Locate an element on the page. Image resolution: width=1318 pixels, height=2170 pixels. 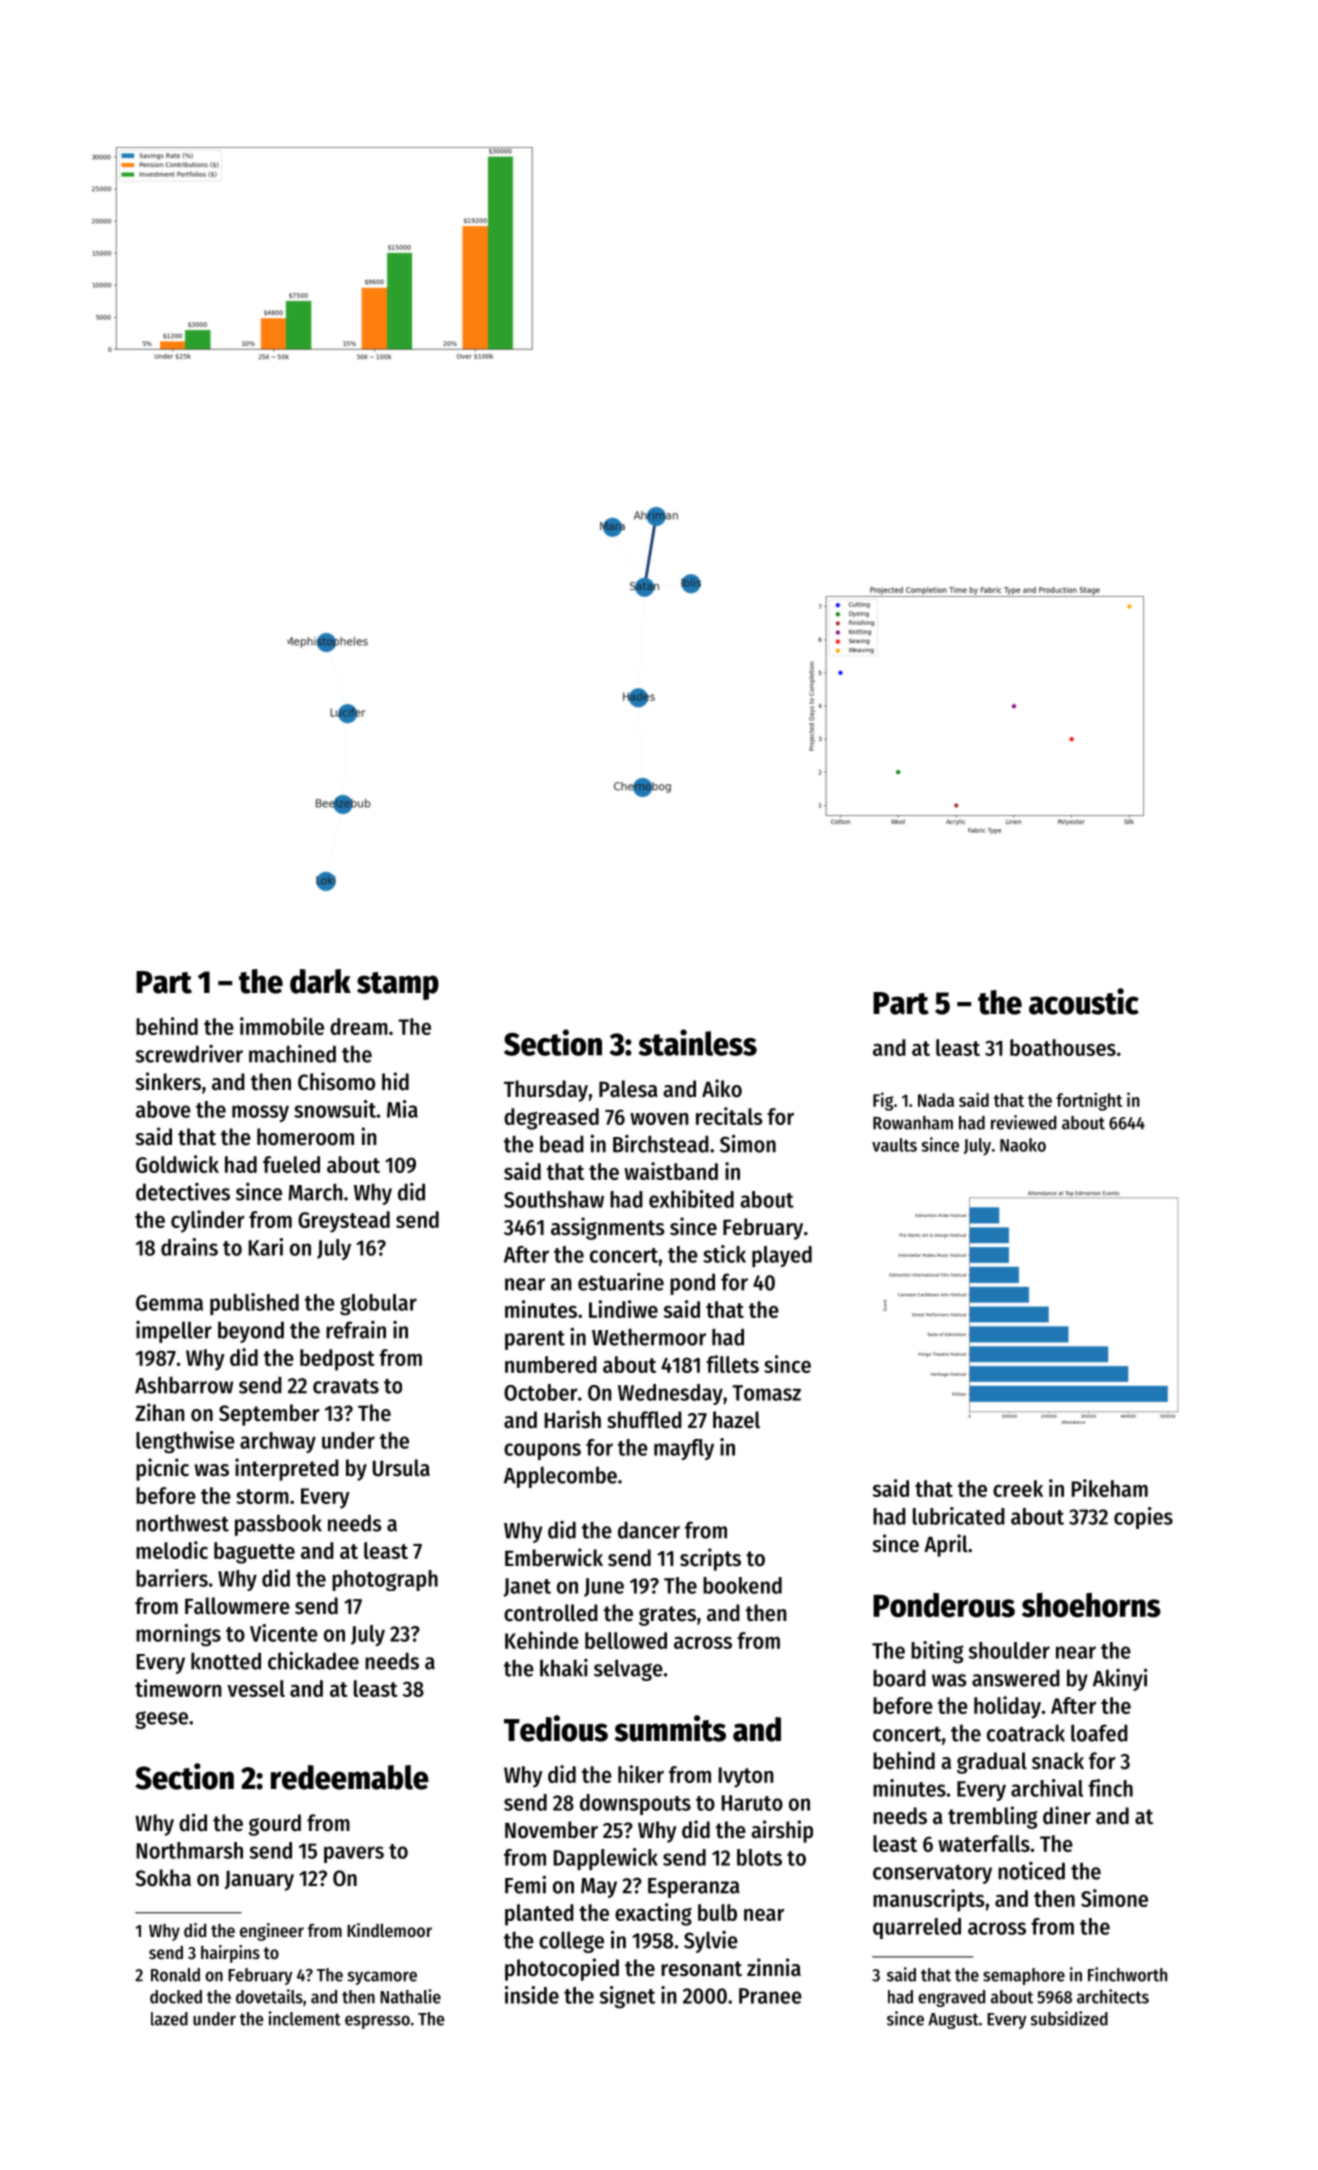
Akinyi is located at coordinates (1120, 1679).
